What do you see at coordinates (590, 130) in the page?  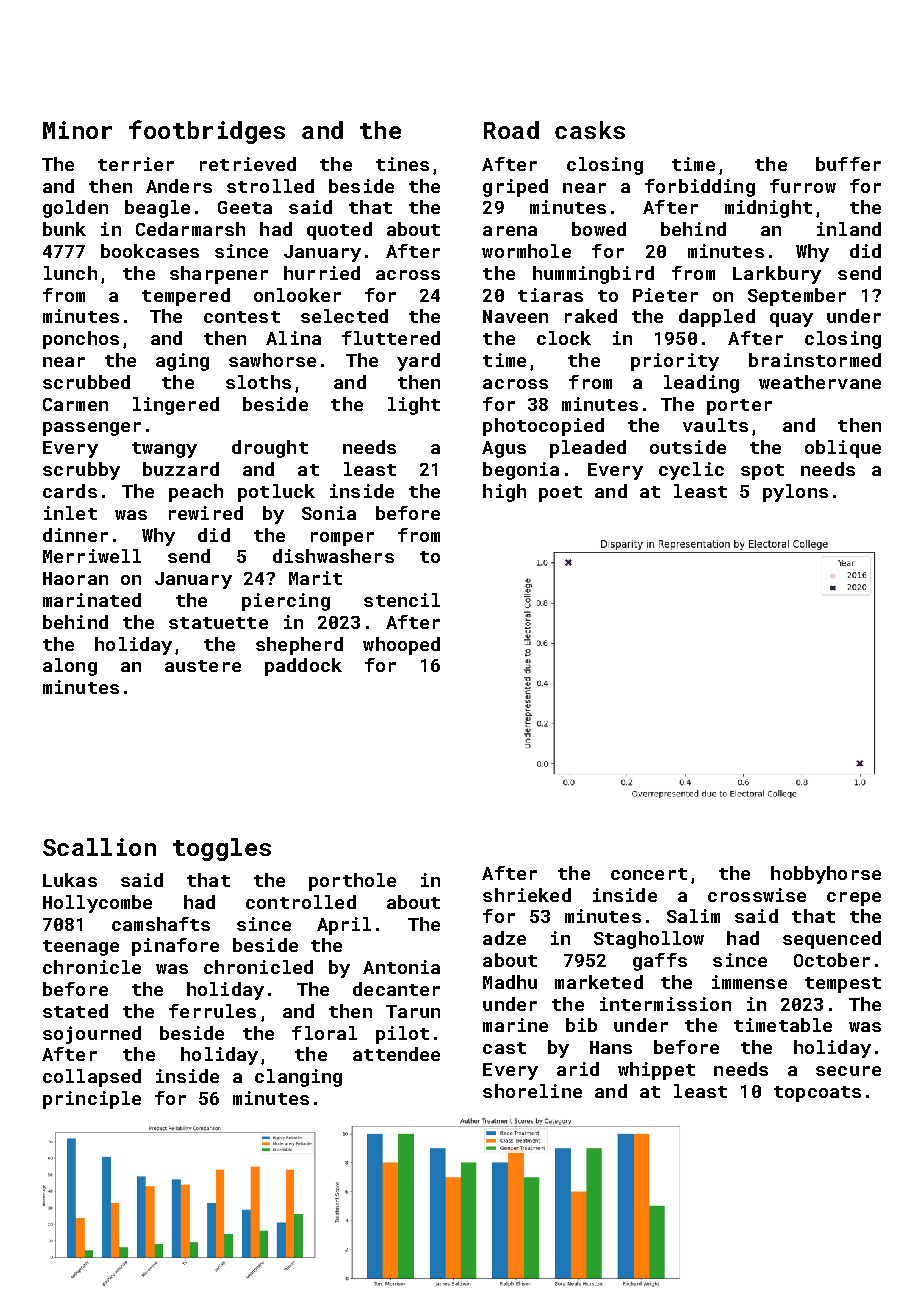 I see `casks` at bounding box center [590, 130].
